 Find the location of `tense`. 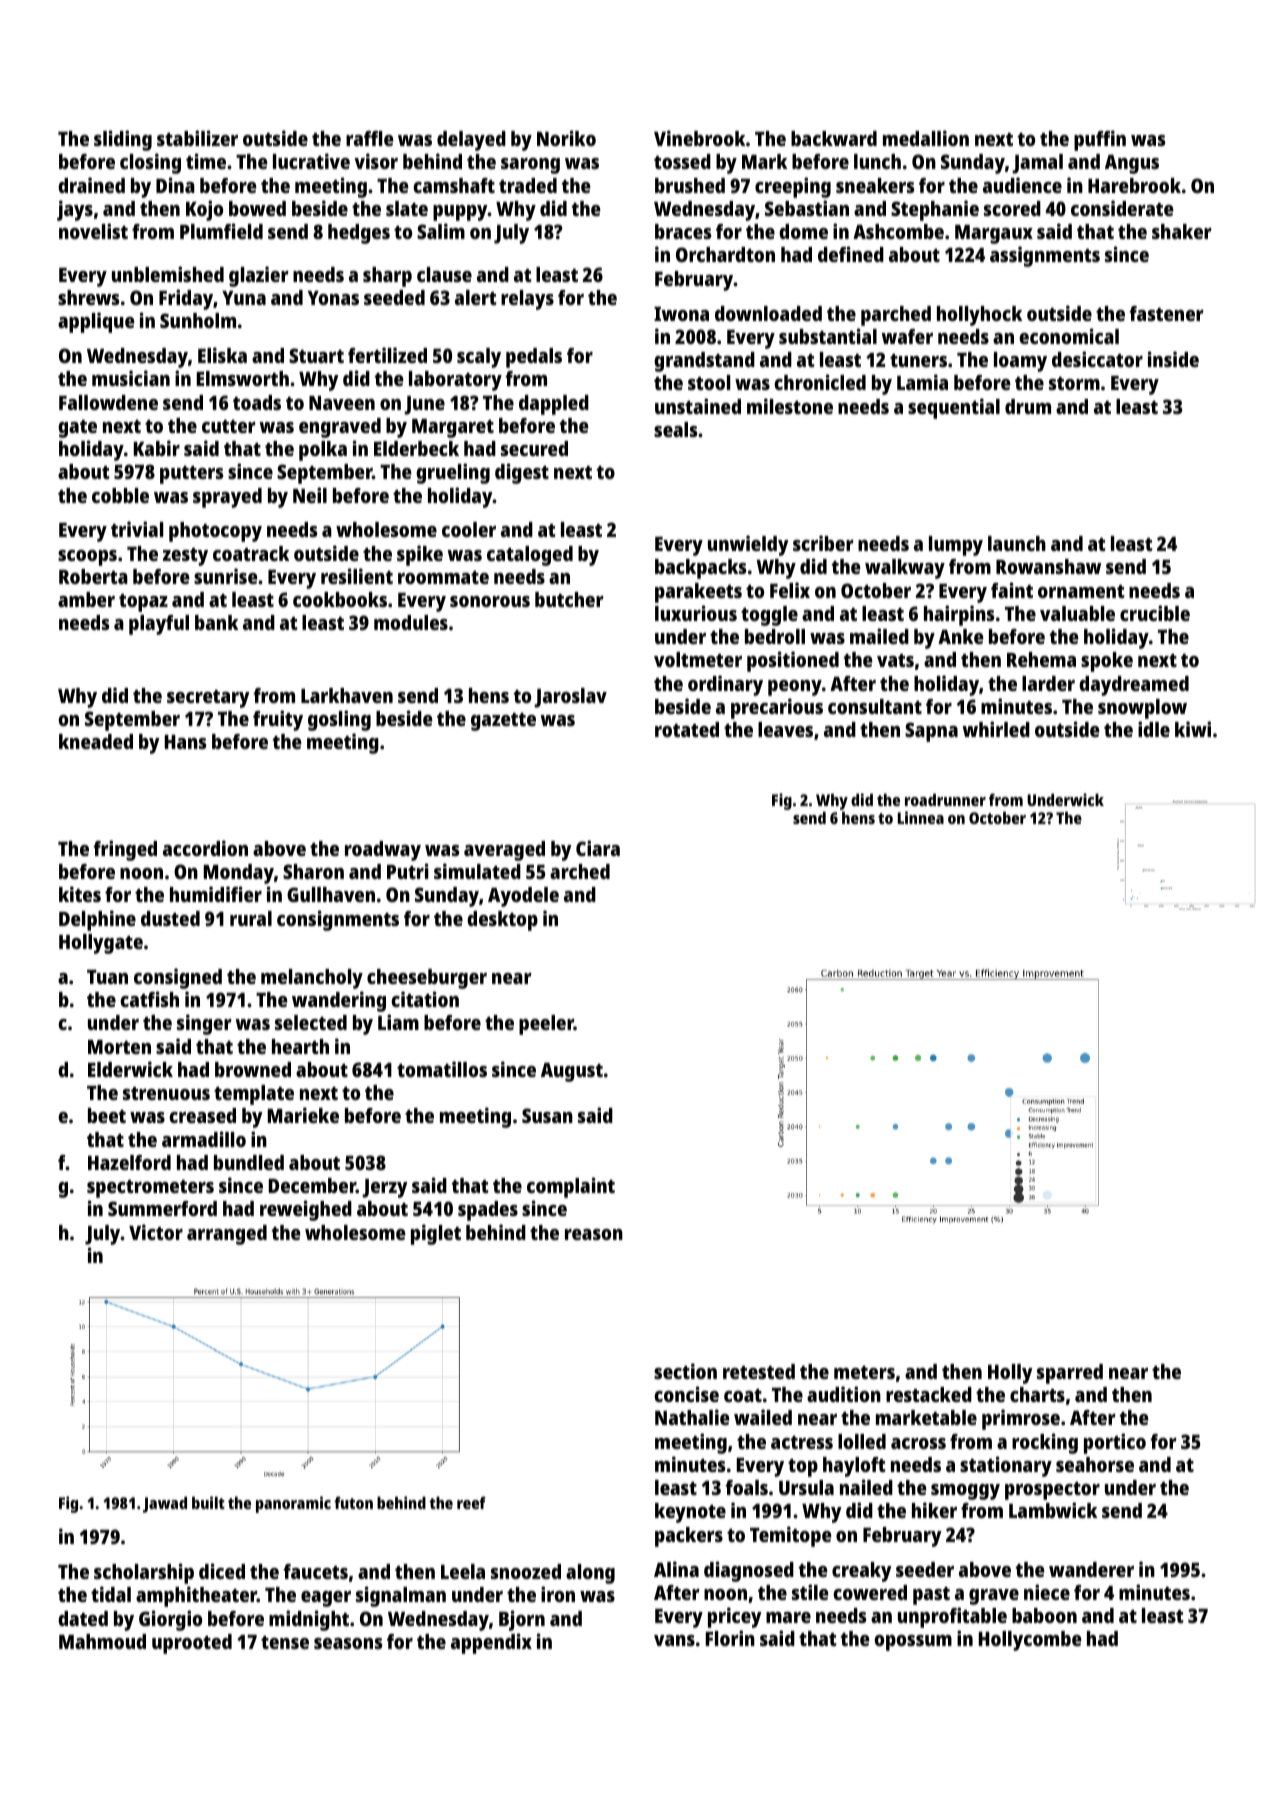

tense is located at coordinates (285, 1642).
